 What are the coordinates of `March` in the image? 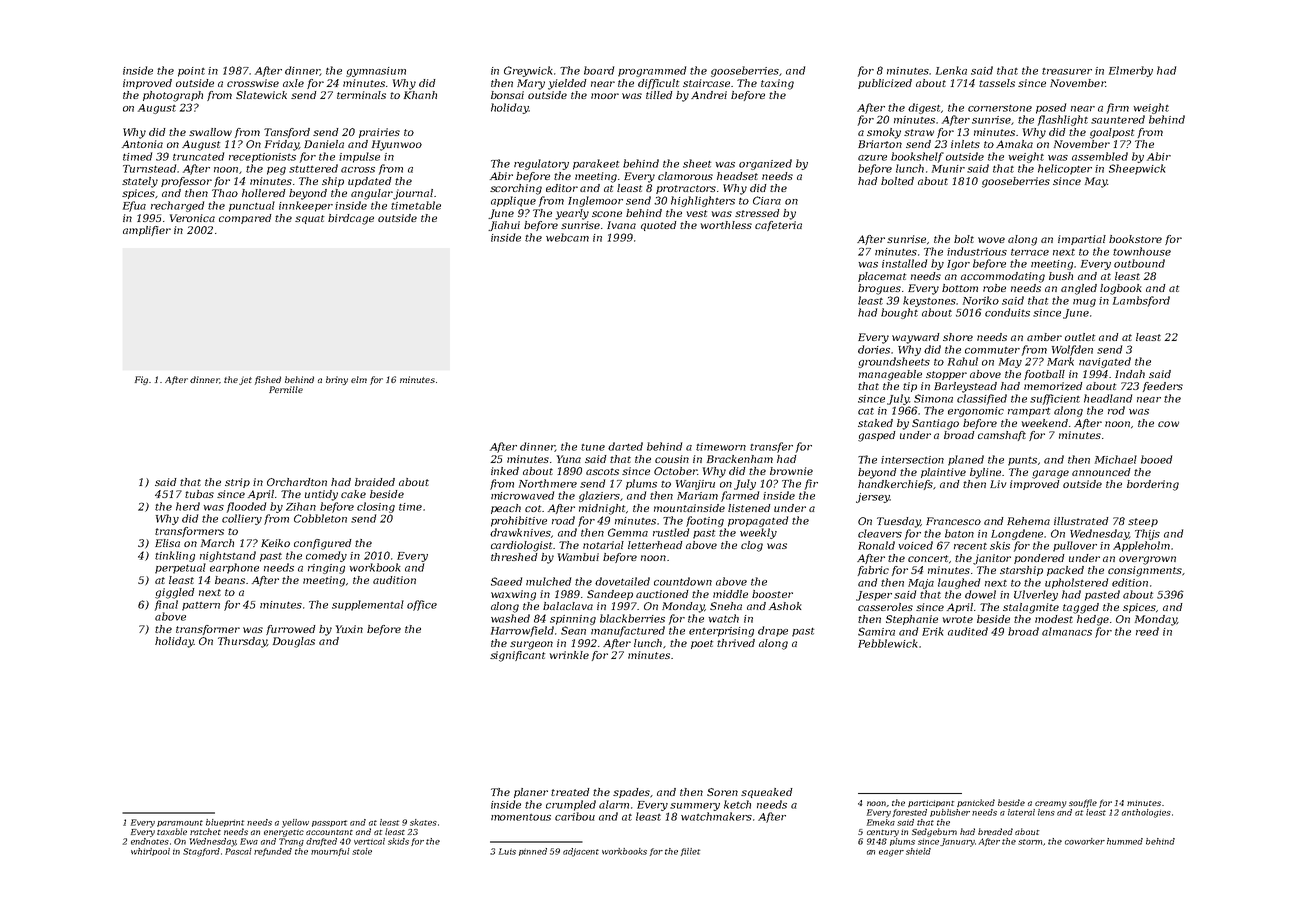 It's located at (217, 543).
